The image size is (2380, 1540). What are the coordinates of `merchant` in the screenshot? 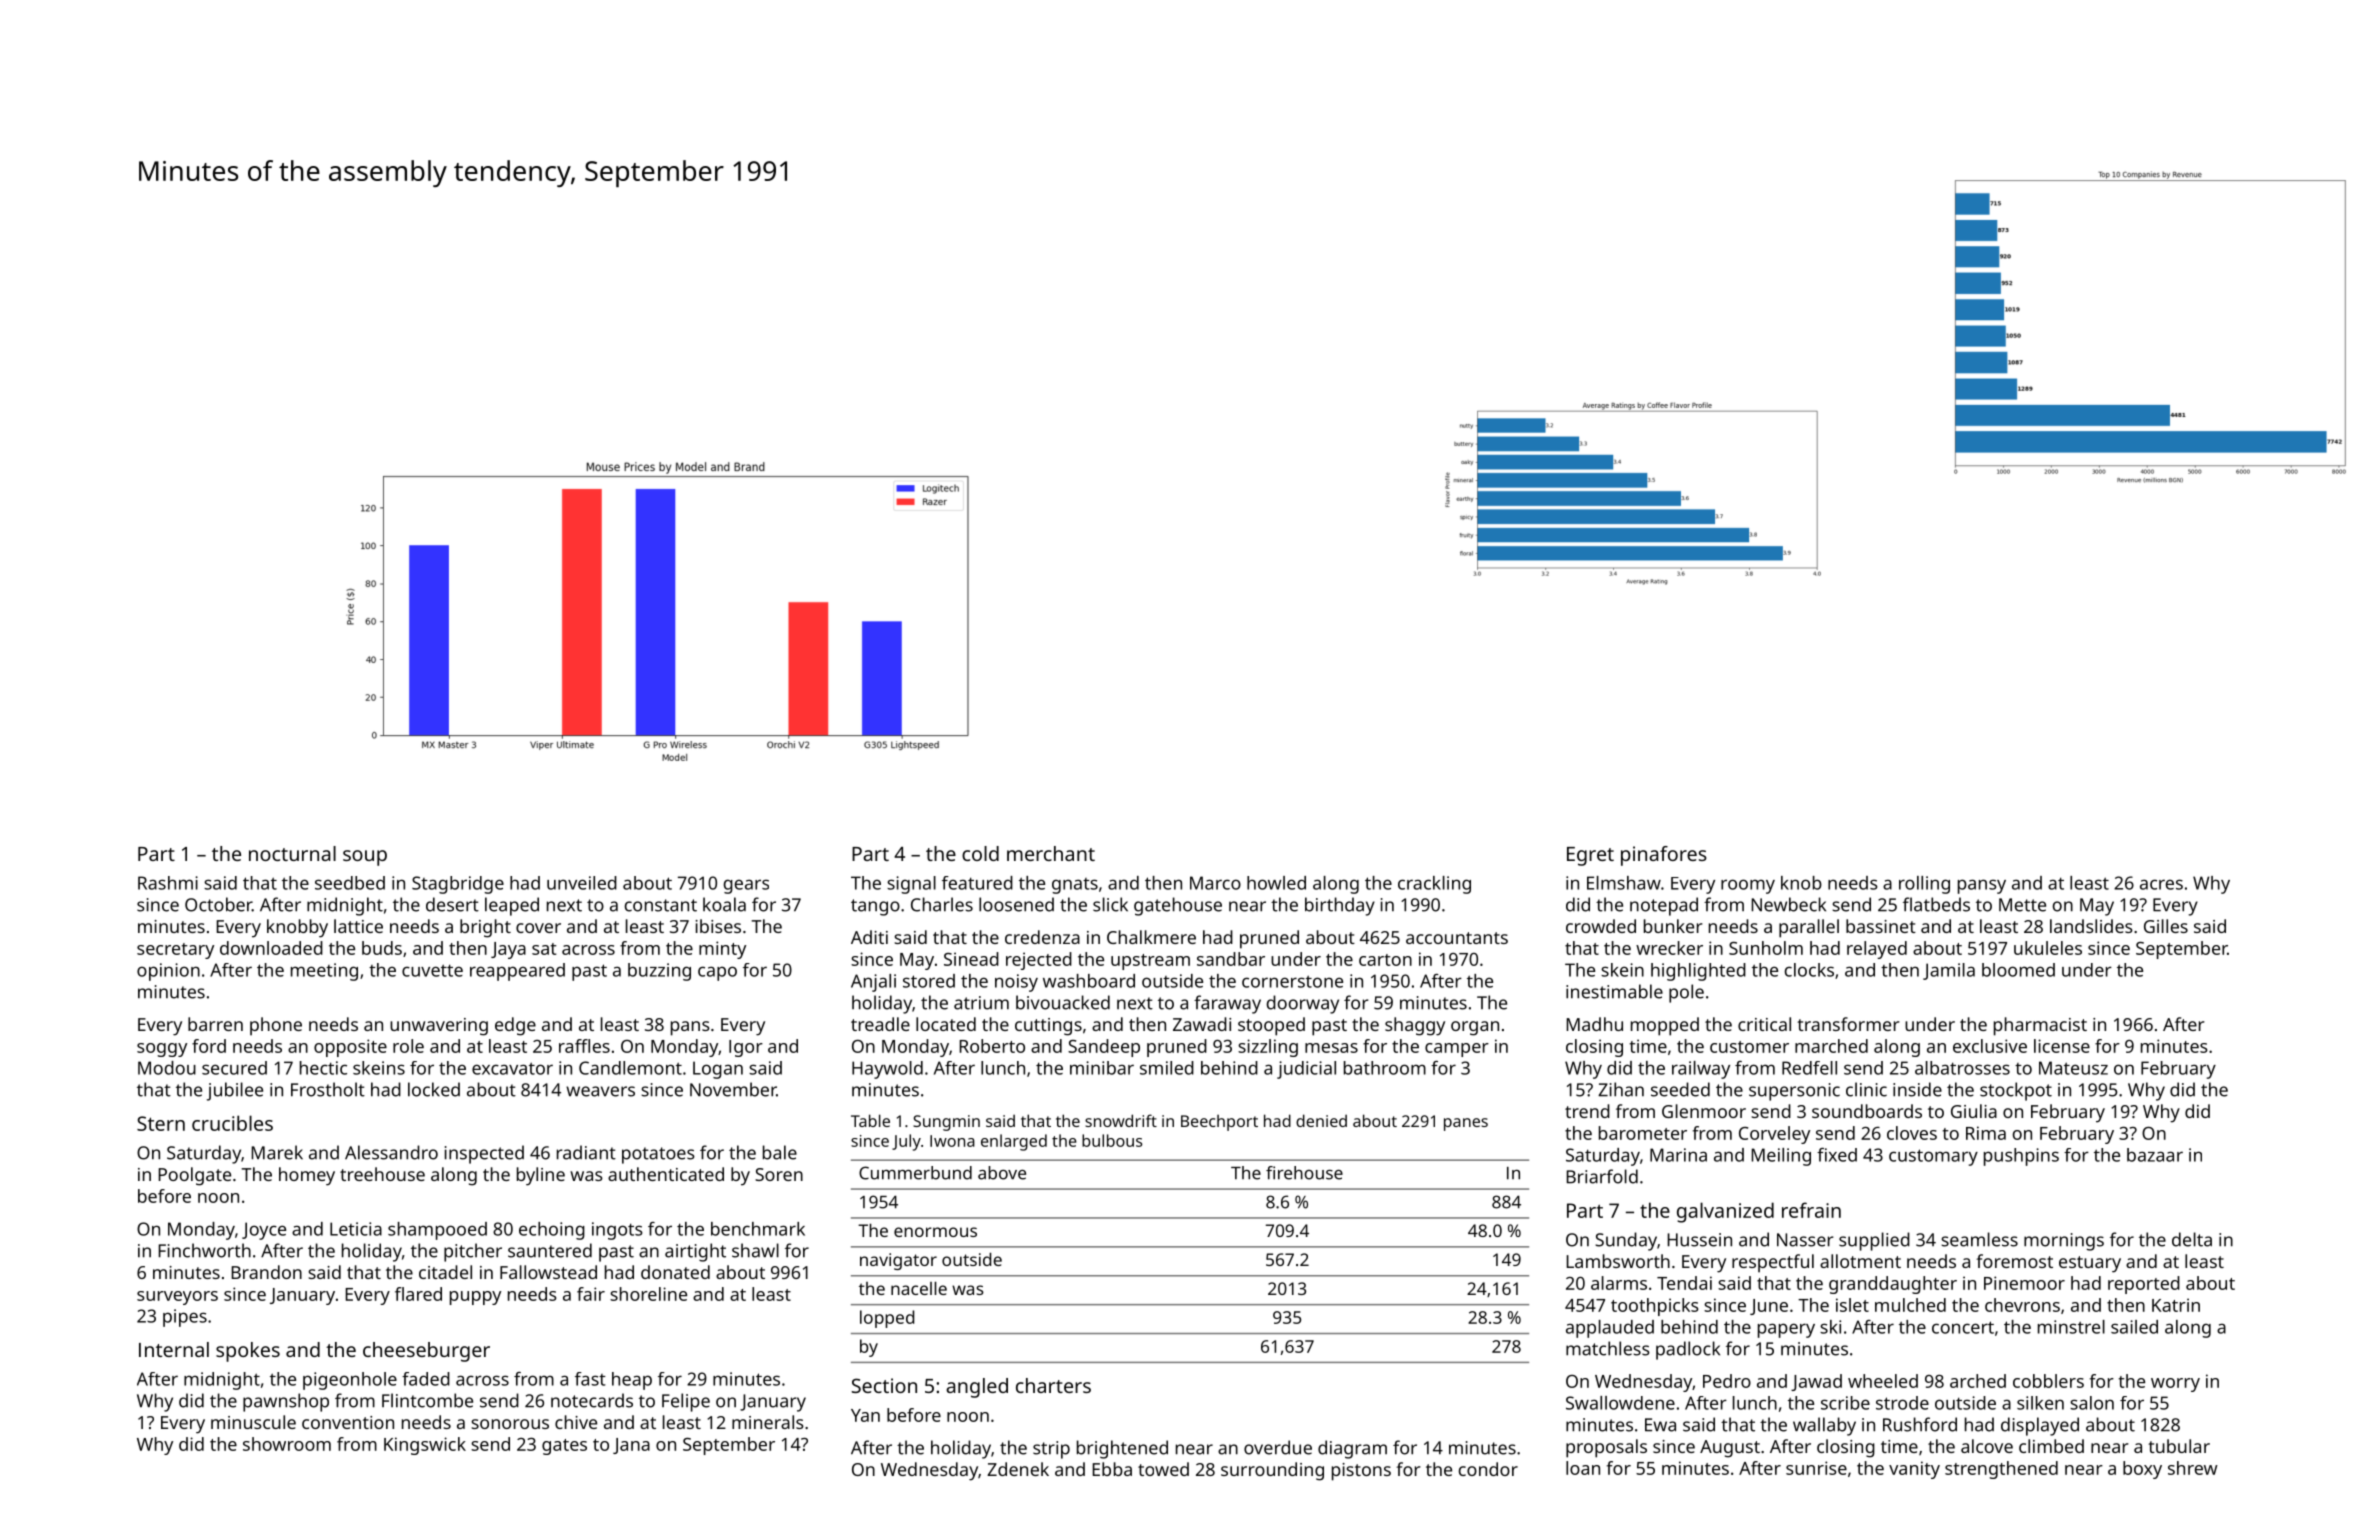 It's located at (1051, 853).
